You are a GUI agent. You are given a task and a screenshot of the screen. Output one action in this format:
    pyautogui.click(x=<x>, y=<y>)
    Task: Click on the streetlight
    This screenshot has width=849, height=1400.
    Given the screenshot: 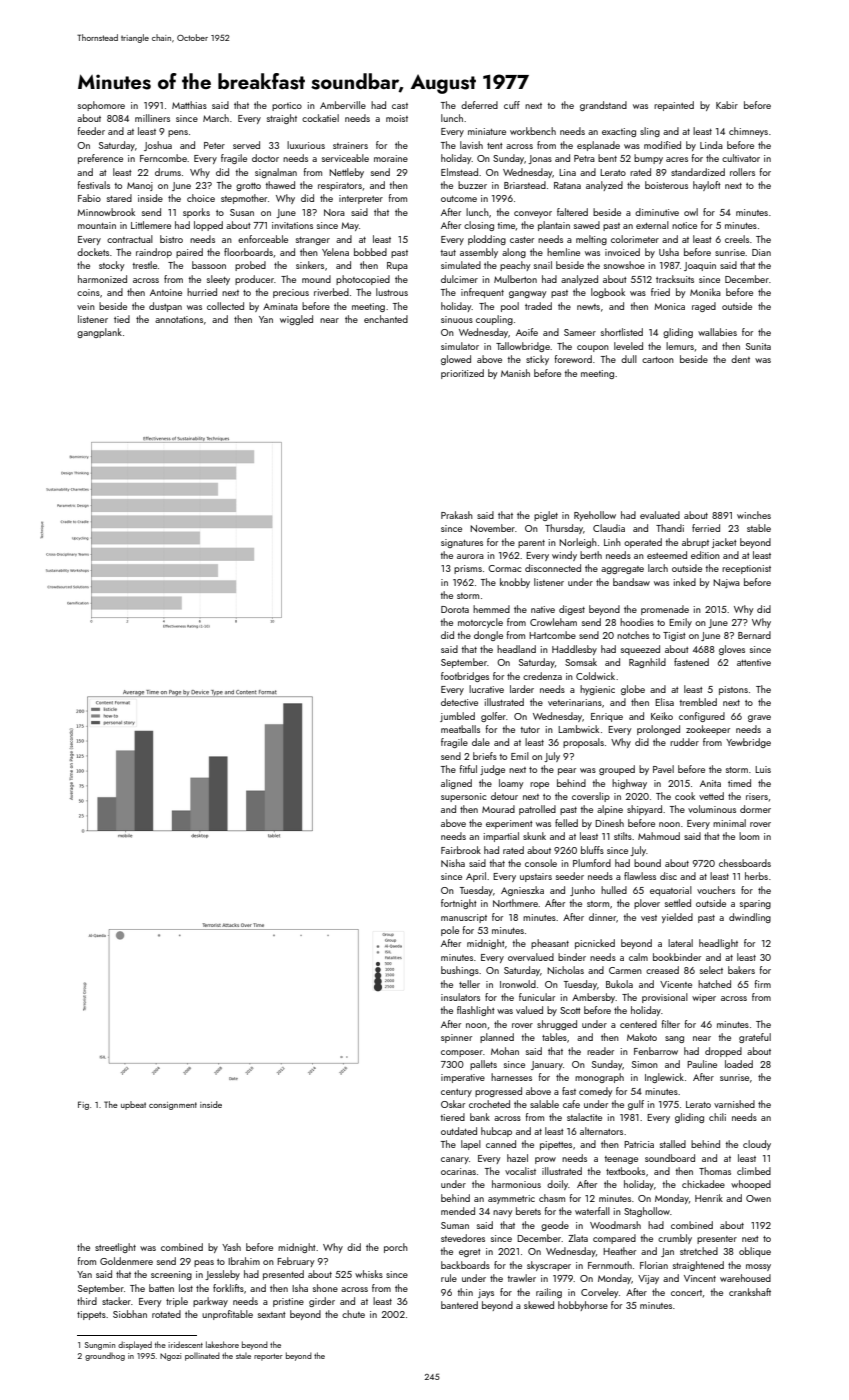 What is the action you would take?
    pyautogui.click(x=115, y=1248)
